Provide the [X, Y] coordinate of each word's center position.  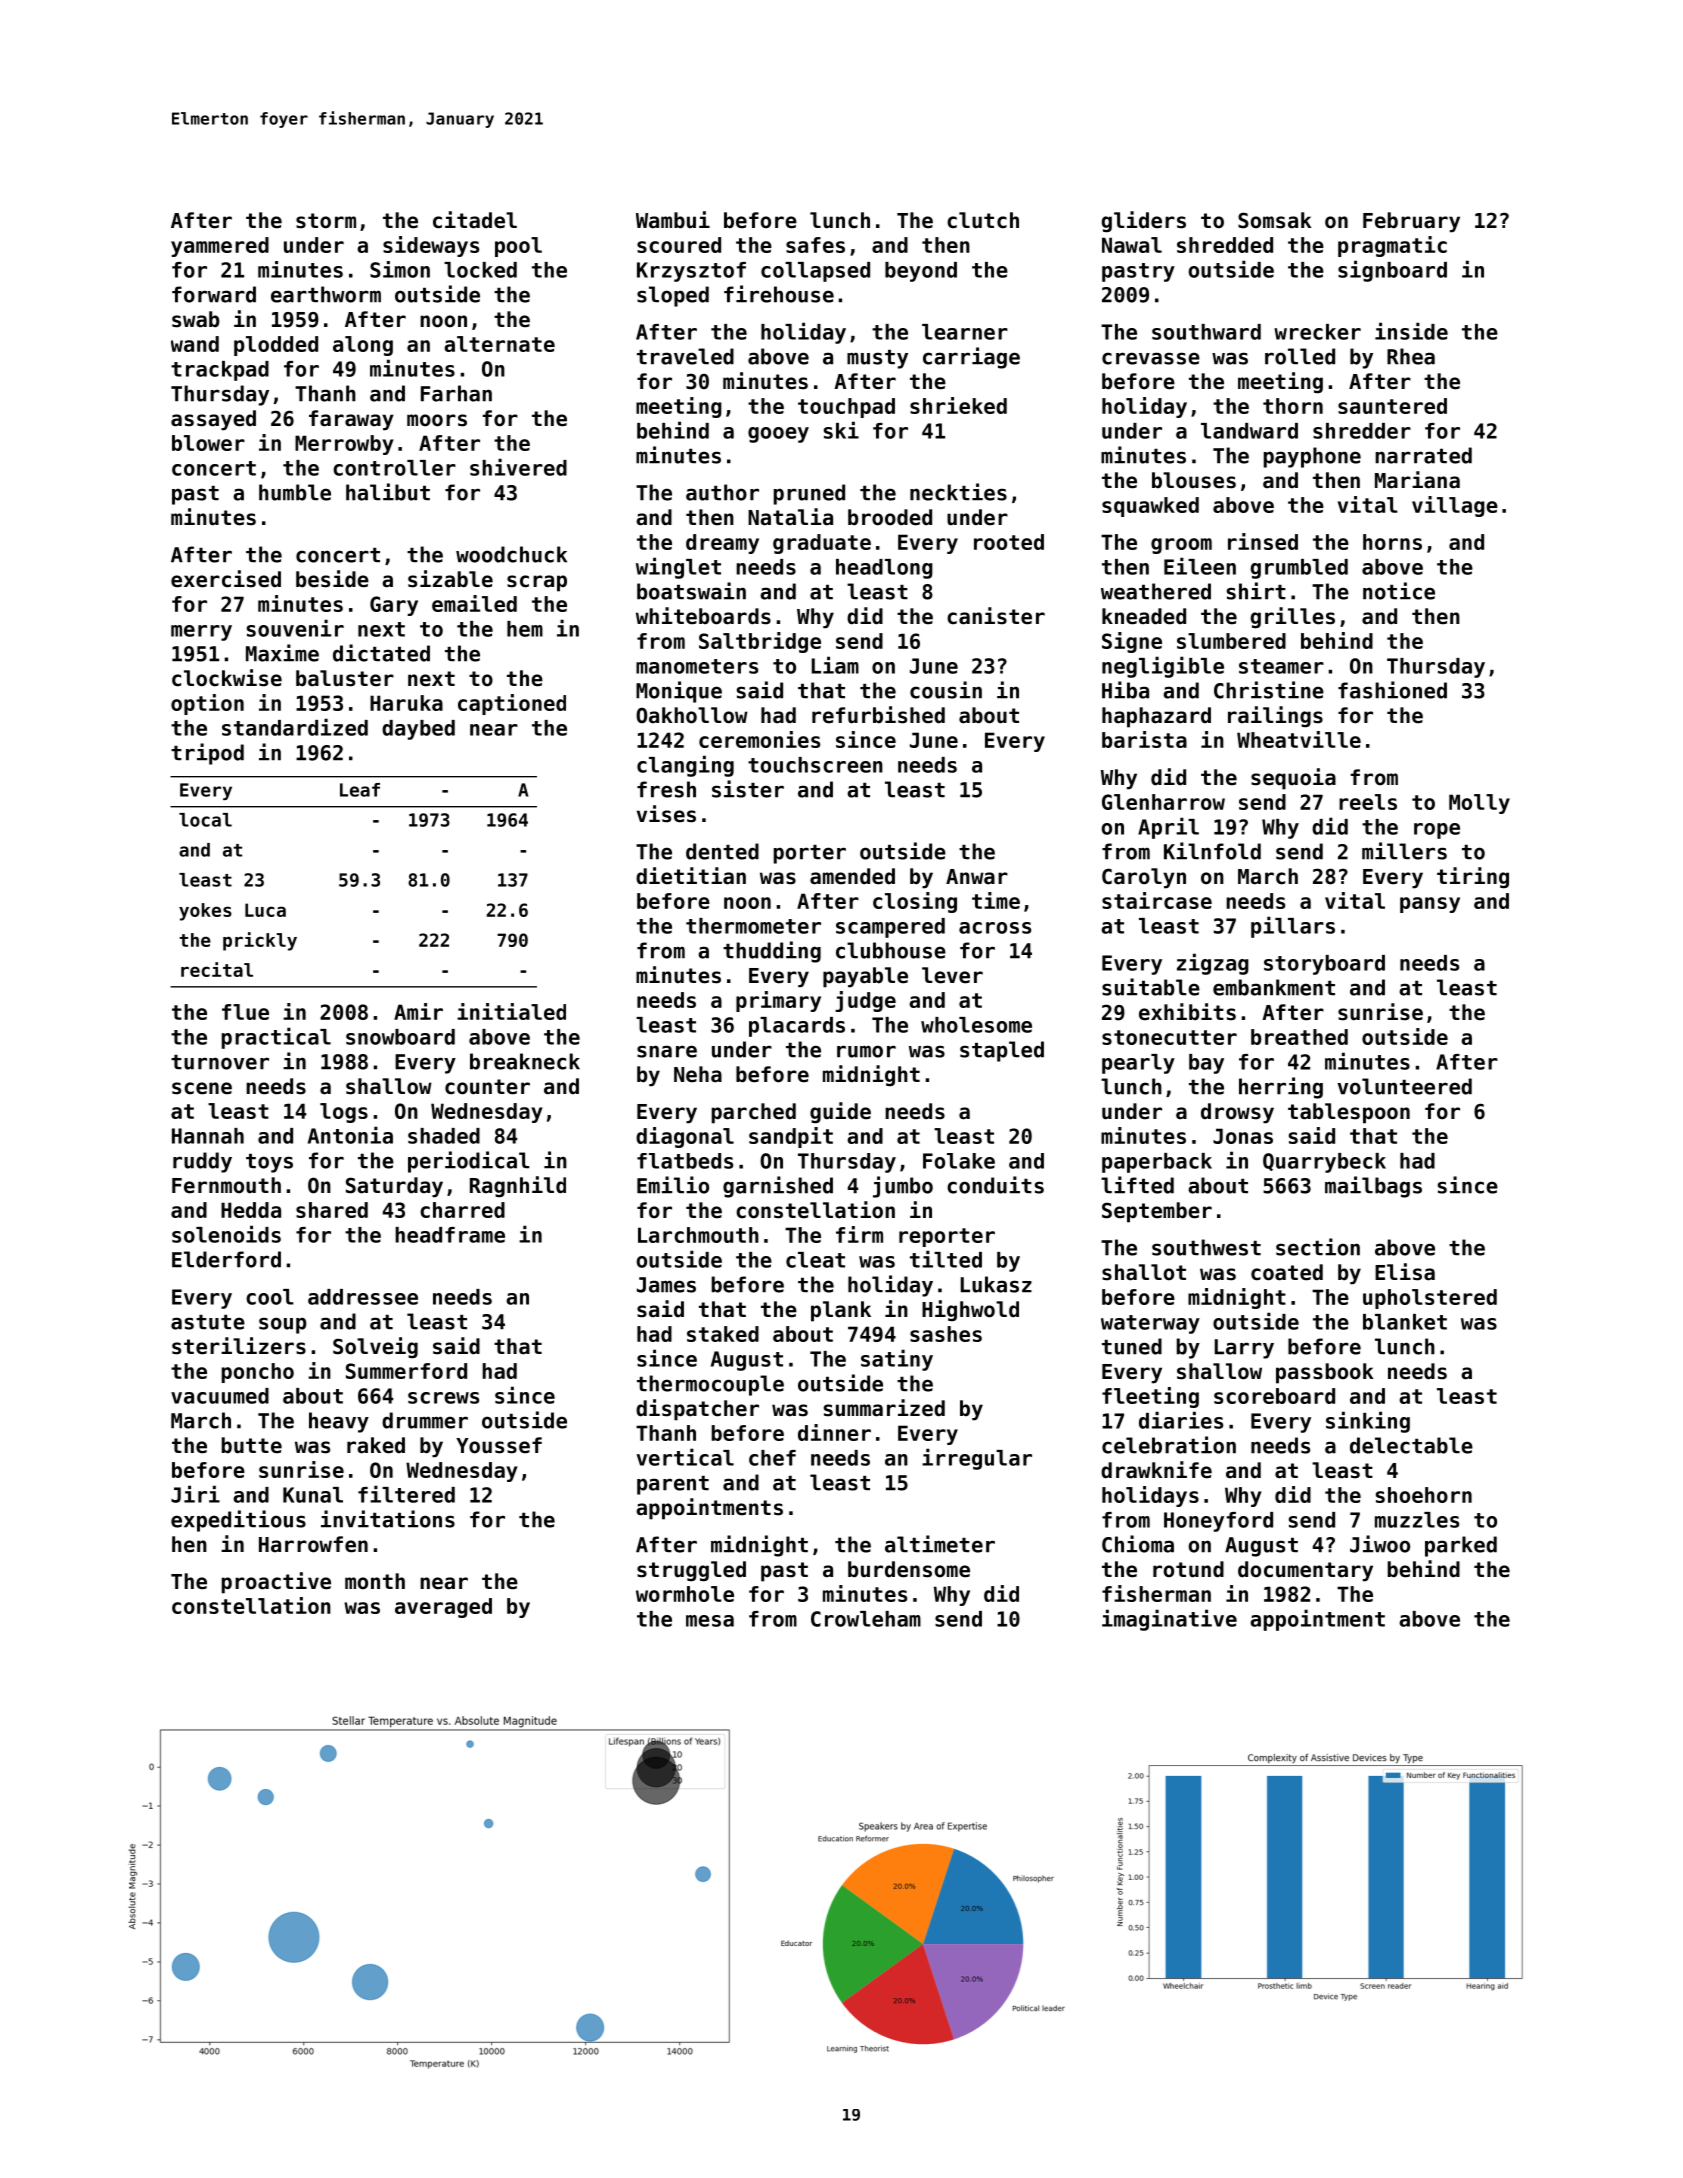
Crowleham [866, 1619]
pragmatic [1392, 246]
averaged [443, 1608]
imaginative [1169, 1620]
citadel [475, 220]
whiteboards [703, 616]
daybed [418, 730]
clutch [983, 220]
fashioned [1392, 690]
